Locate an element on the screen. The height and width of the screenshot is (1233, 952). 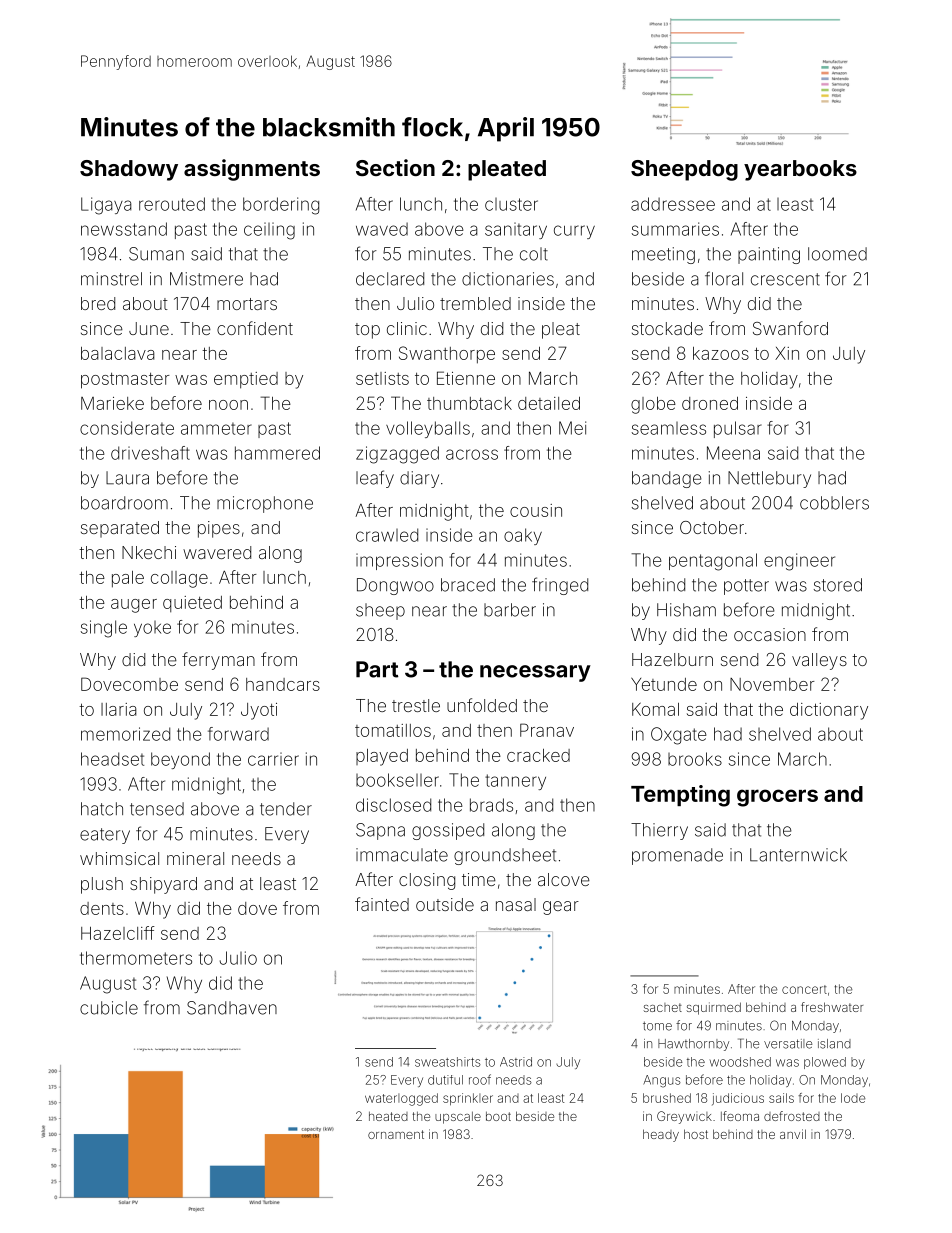
heated is located at coordinates (388, 1116).
